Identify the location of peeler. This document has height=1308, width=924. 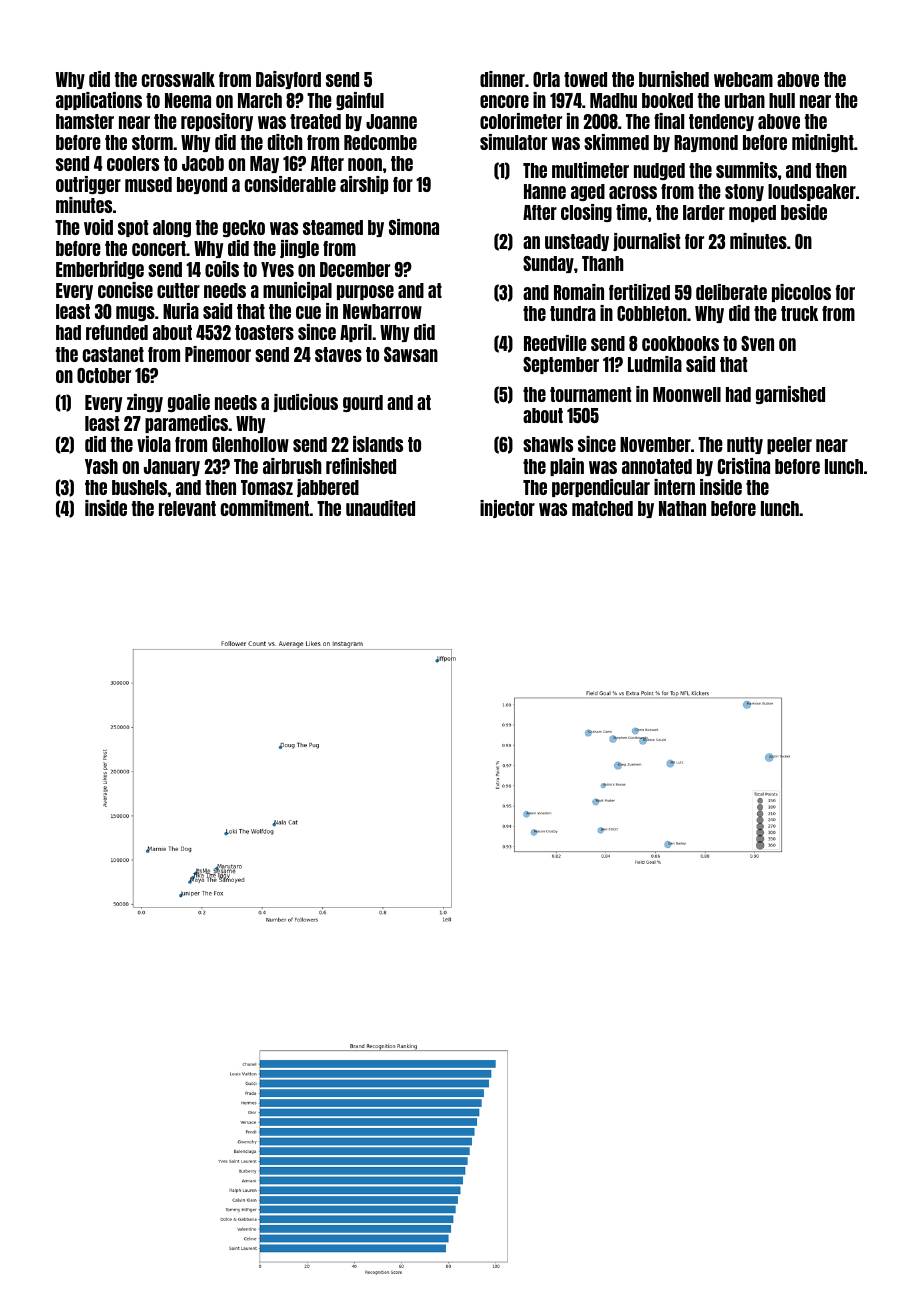
(789, 445).
